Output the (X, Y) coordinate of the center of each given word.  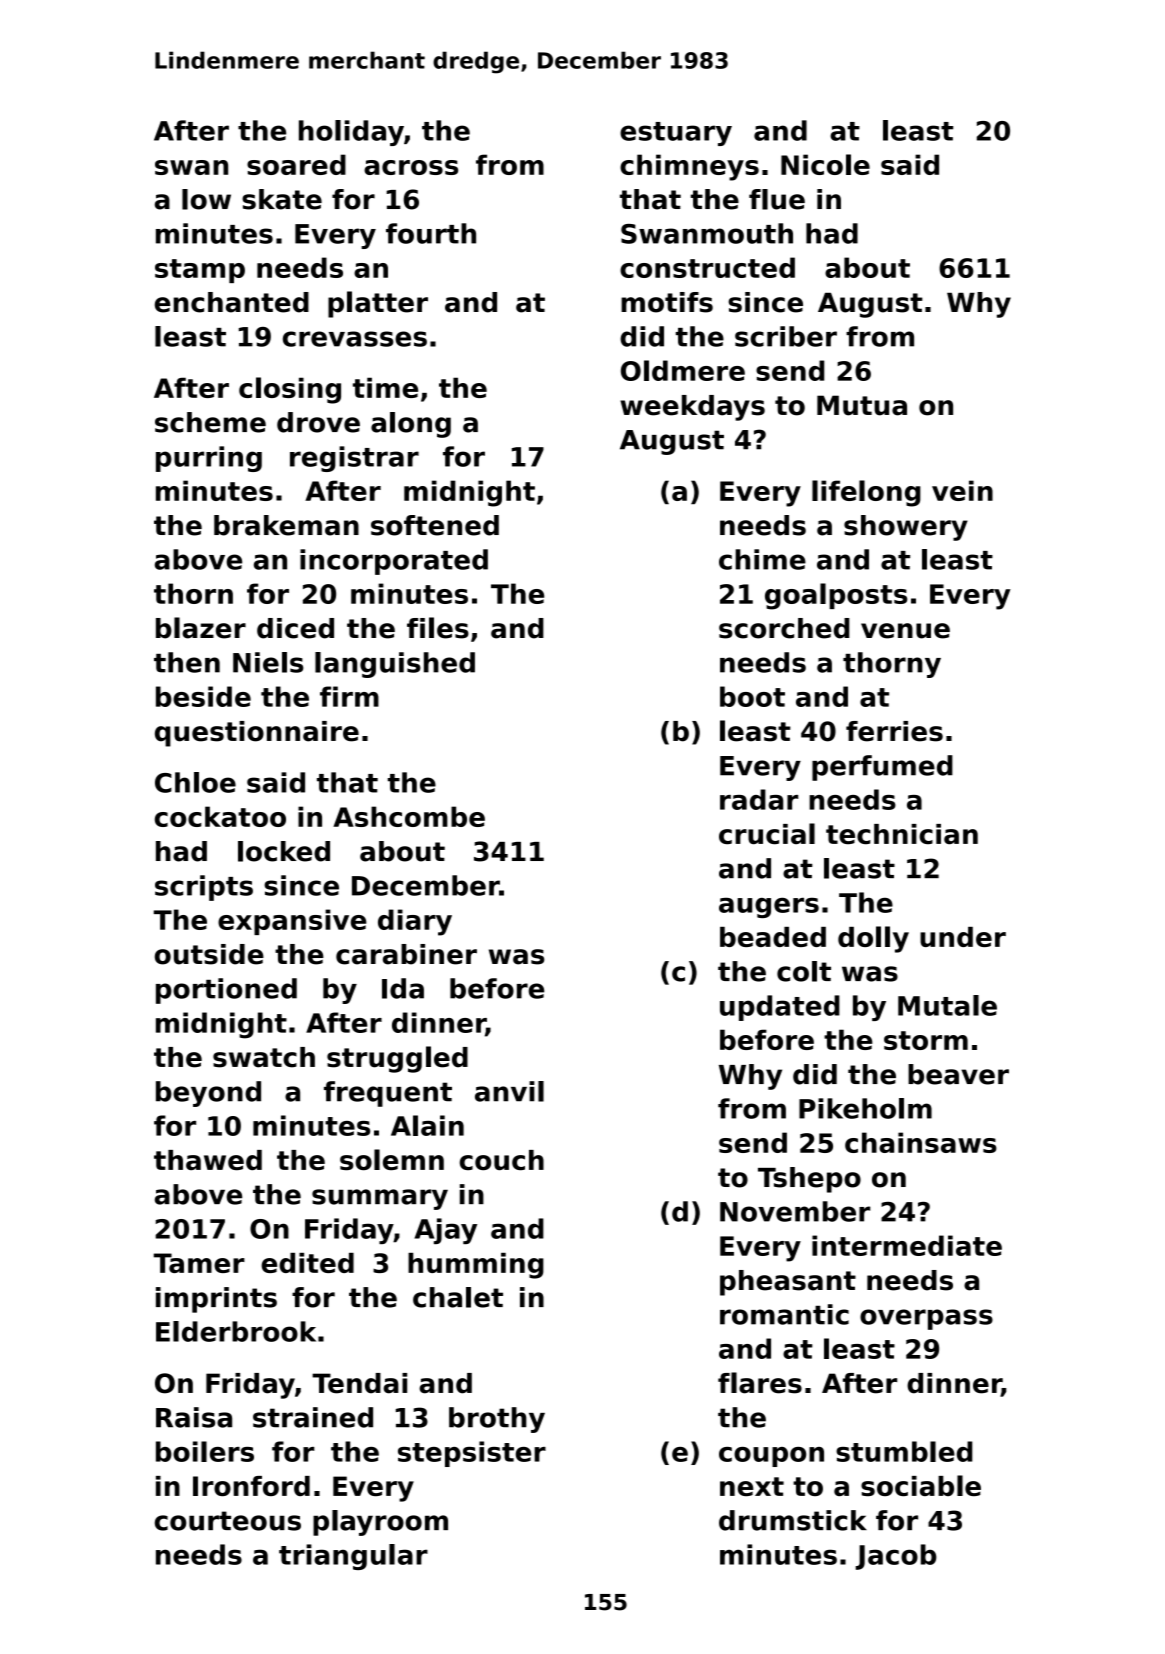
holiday (351, 133)
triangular (353, 1557)
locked (284, 851)
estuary (676, 134)
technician (902, 834)
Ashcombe (409, 816)
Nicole (825, 164)
